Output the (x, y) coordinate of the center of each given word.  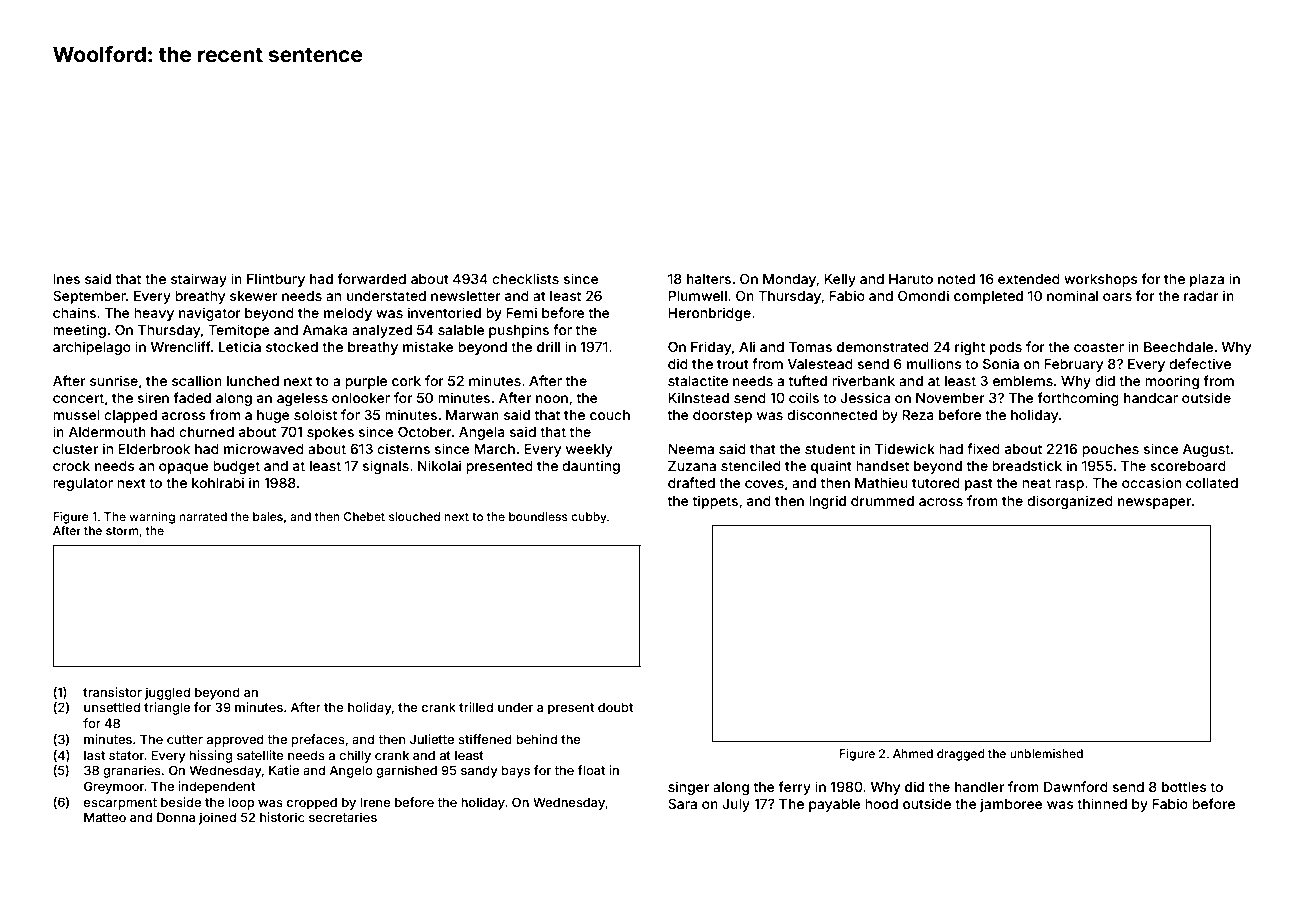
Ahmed (913, 753)
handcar (1151, 398)
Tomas (810, 347)
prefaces (318, 740)
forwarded (372, 278)
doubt (615, 707)
